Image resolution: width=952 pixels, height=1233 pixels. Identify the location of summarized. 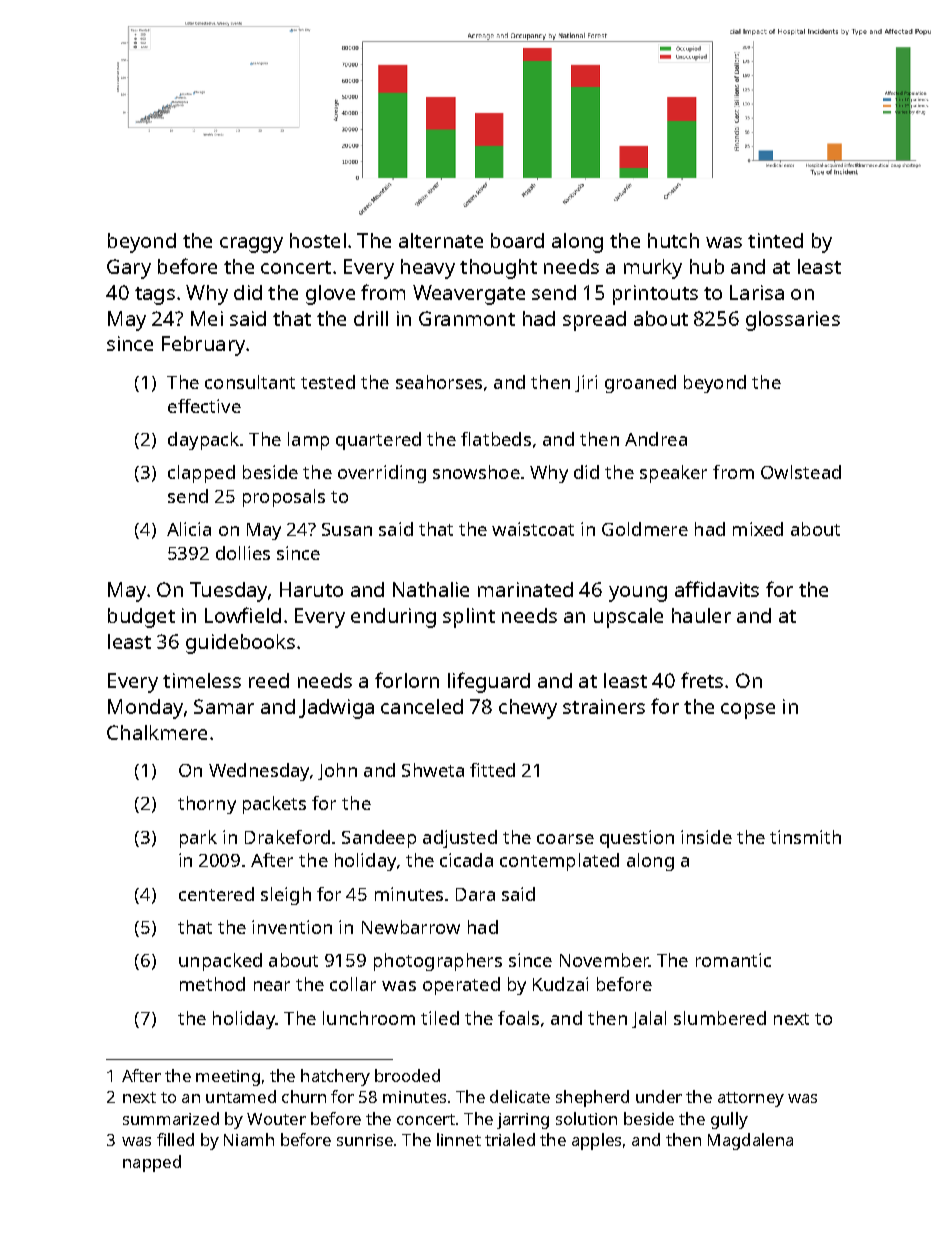
(171, 1118).
